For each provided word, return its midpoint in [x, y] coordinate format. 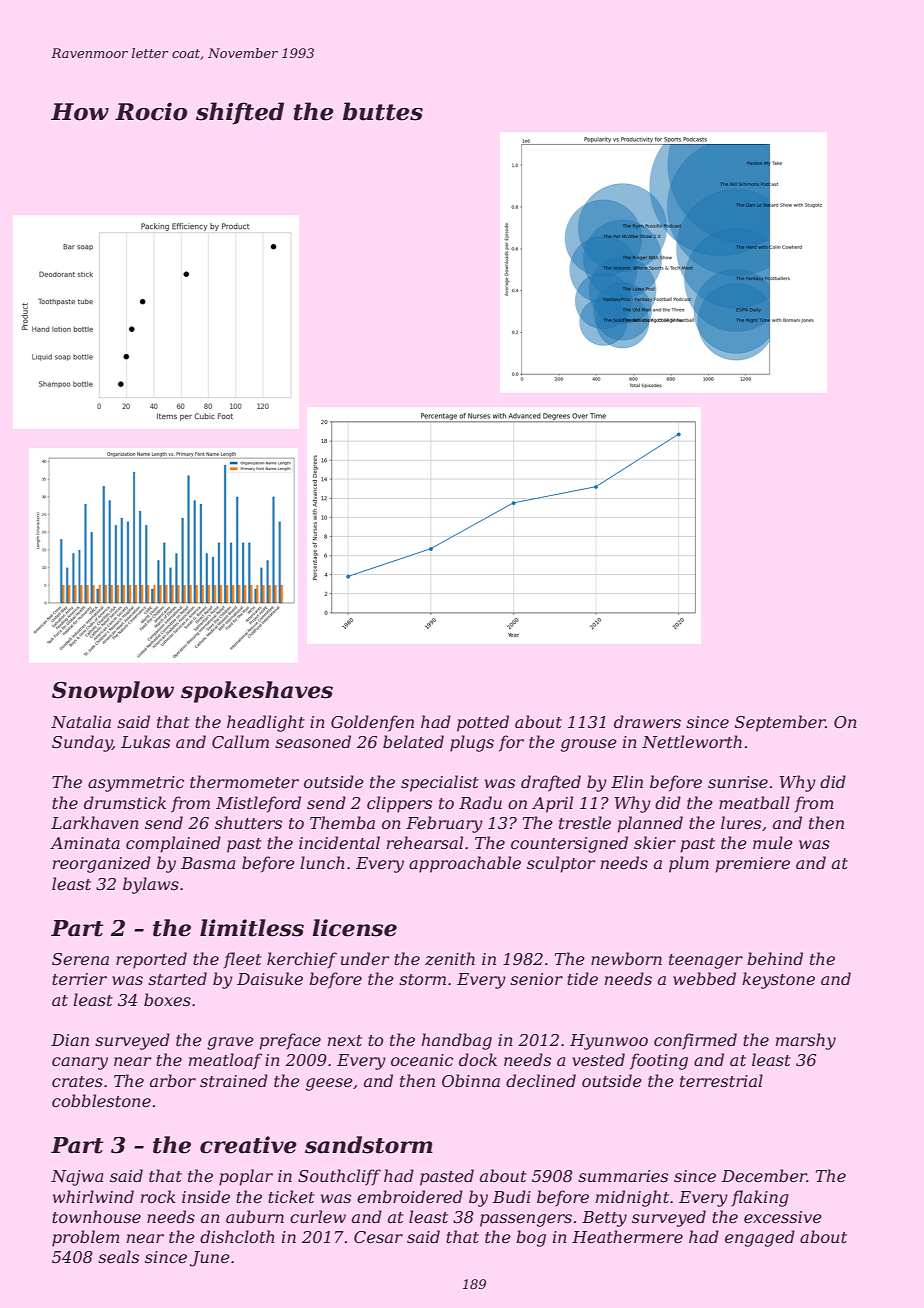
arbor [173, 1080]
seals [118, 1256]
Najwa [77, 1178]
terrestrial [721, 1080]
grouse [589, 745]
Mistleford [258, 804]
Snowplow [113, 692]
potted [483, 723]
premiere [753, 865]
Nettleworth [692, 741]
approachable [465, 864]
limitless [252, 928]
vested [598, 1059]
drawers [647, 721]
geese [329, 1084]
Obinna [471, 1080]
